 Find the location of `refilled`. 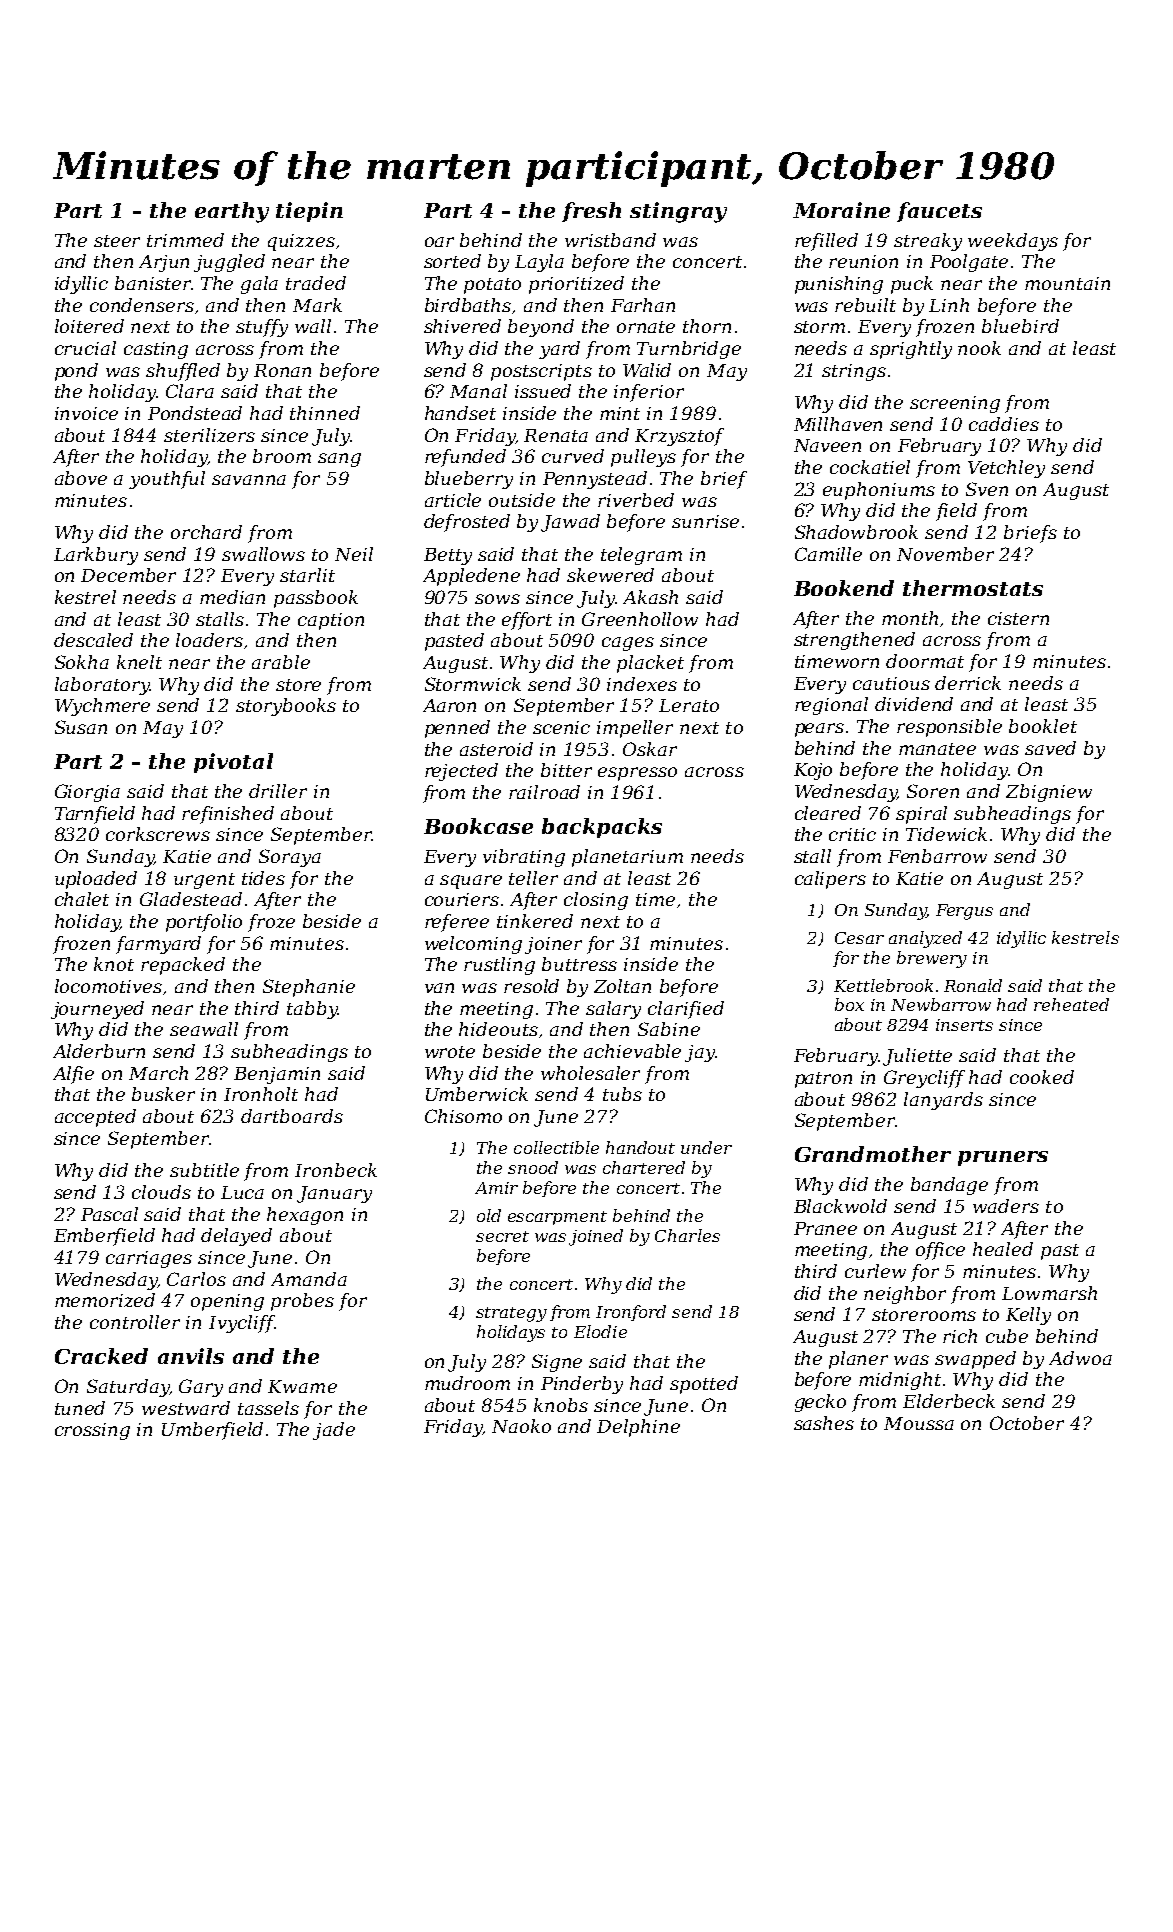

refilled is located at coordinates (826, 242).
